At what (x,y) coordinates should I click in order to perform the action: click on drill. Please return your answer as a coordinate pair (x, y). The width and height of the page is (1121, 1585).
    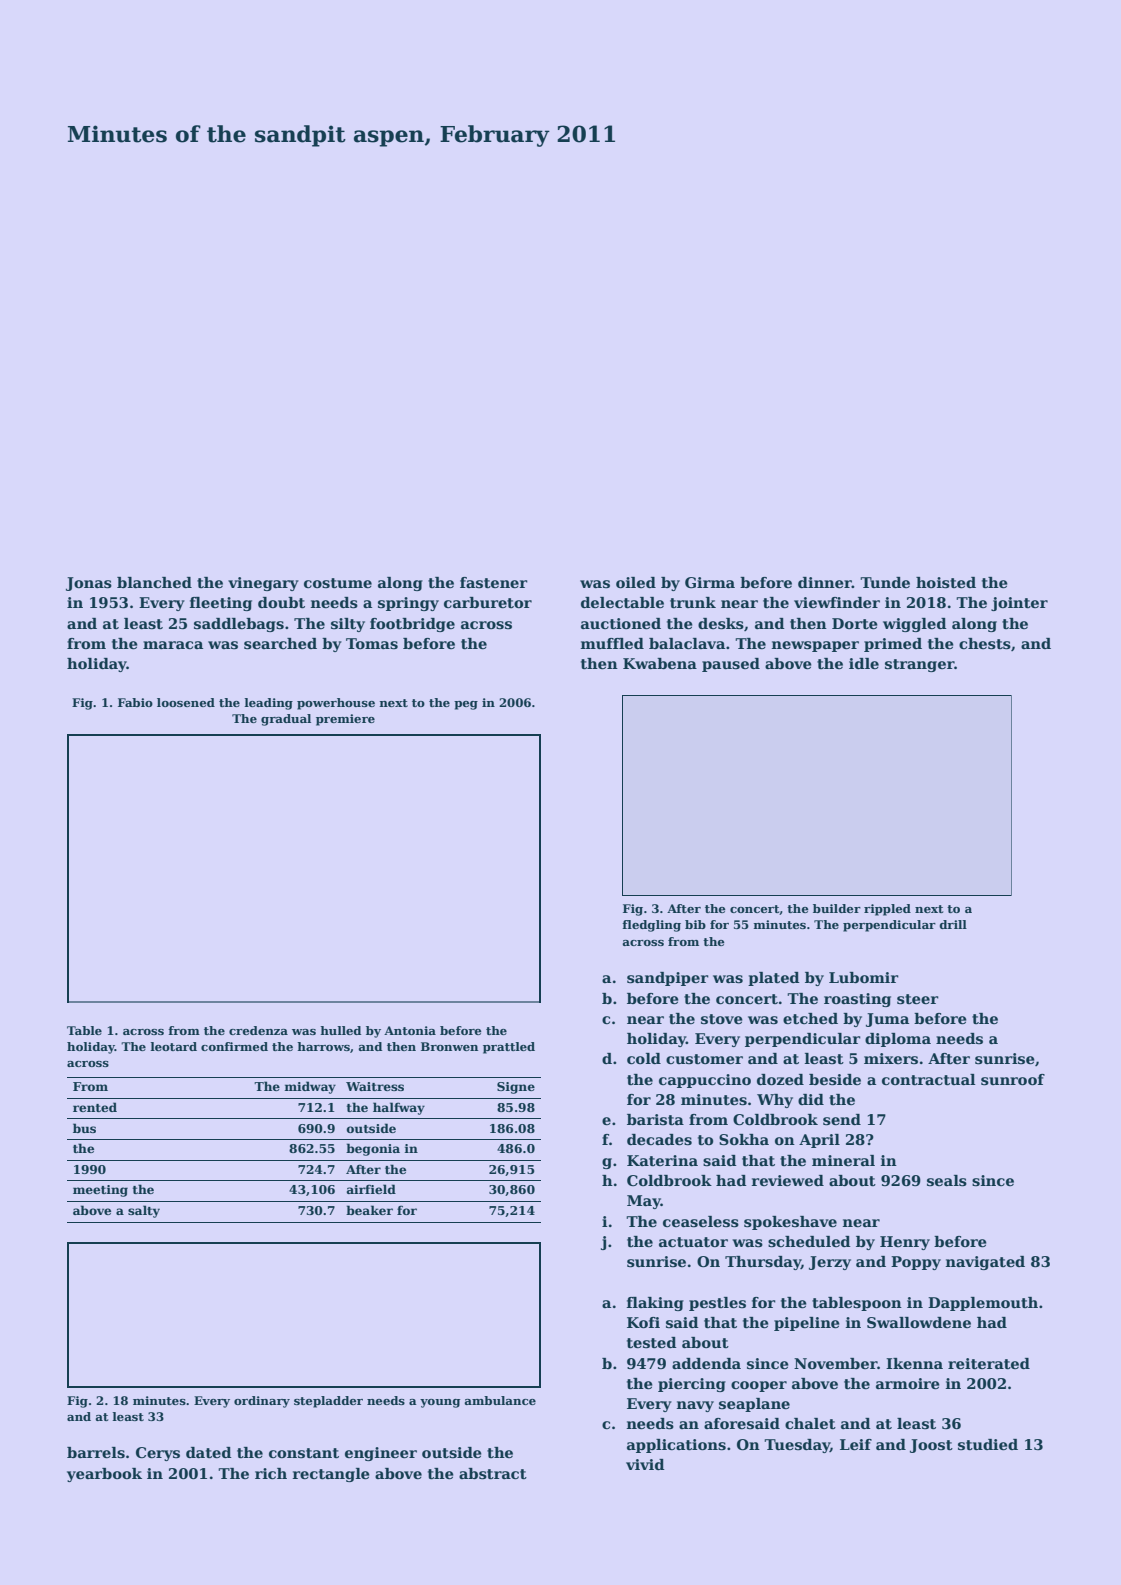
    Looking at the image, I should click on (953, 924).
